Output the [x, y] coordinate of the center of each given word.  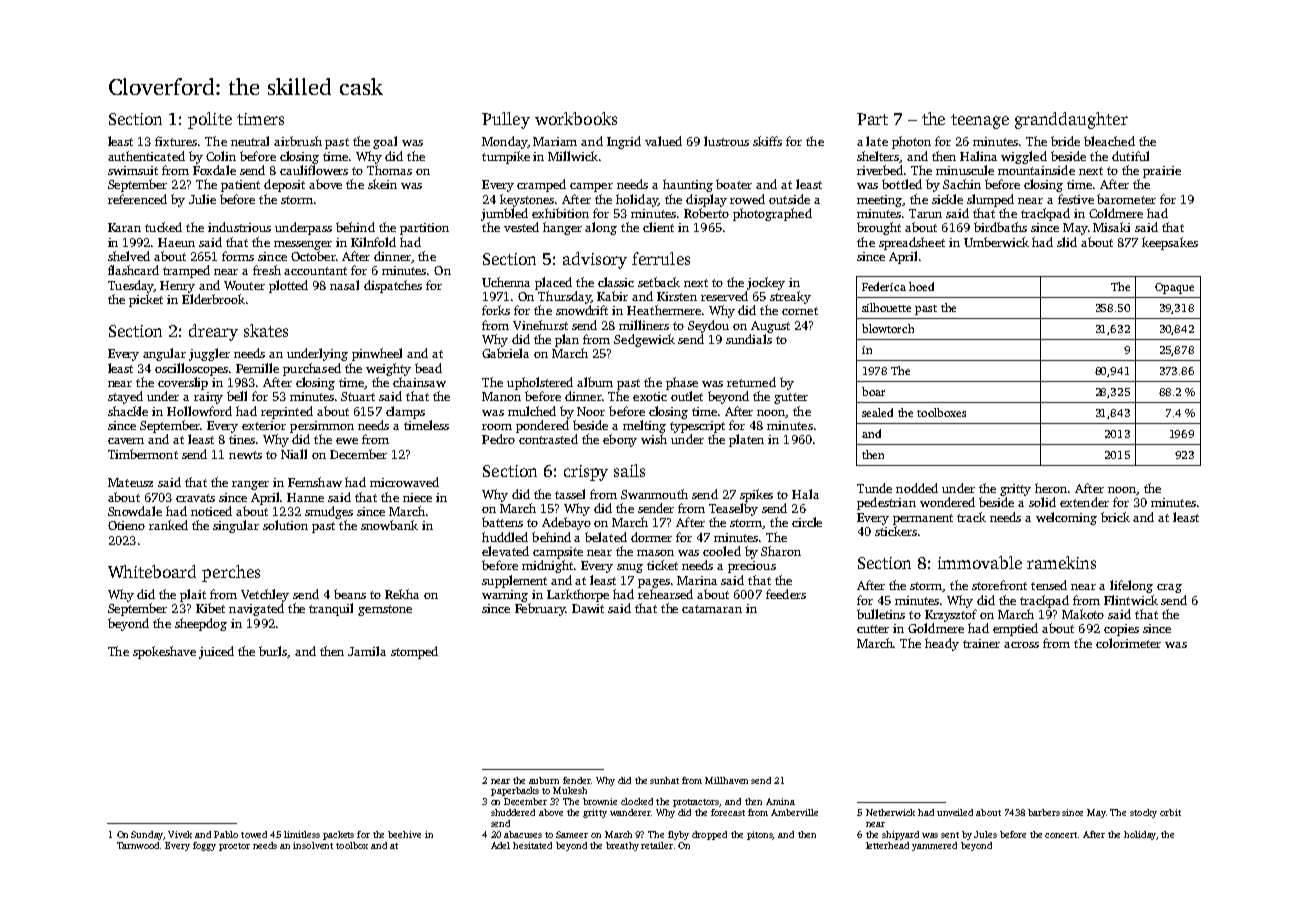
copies [1121, 630]
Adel [500, 845]
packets [338, 835]
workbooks [576, 118]
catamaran [712, 609]
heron [1052, 488]
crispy [586, 473]
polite [210, 120]
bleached [1109, 141]
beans [350, 594]
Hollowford [199, 411]
